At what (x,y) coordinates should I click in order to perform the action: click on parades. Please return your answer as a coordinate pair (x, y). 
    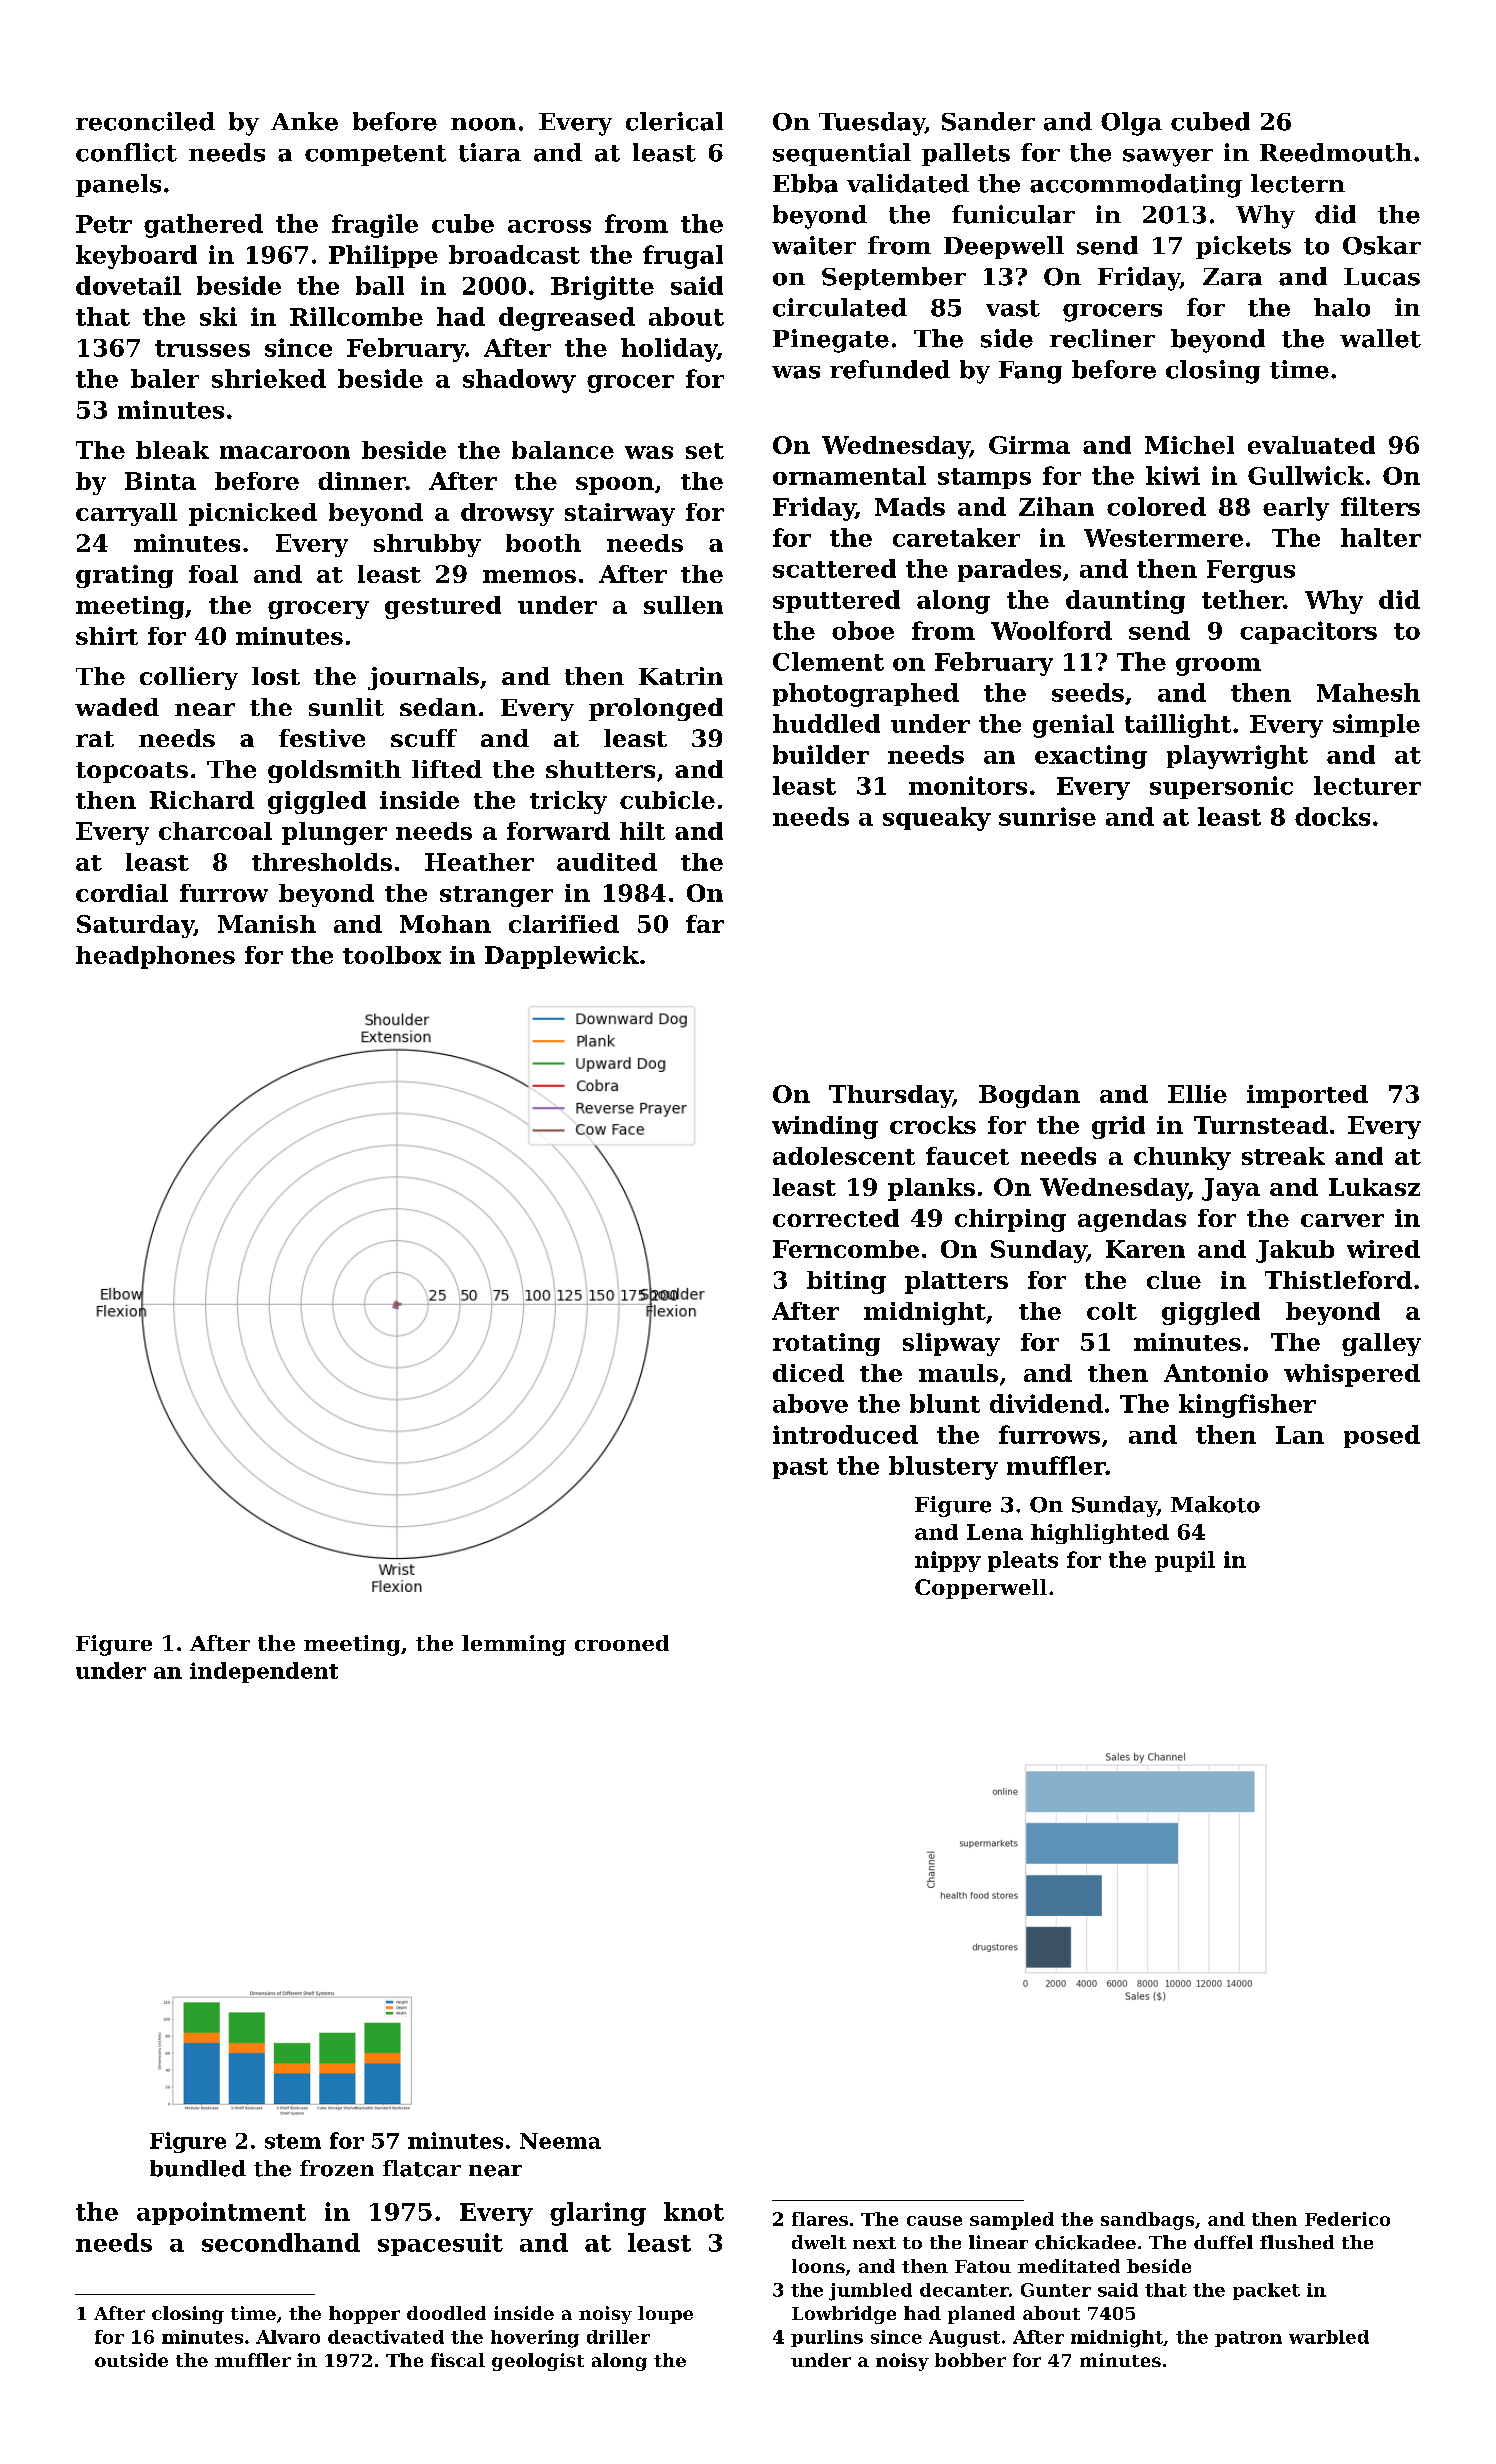
    Looking at the image, I should click on (1009, 570).
